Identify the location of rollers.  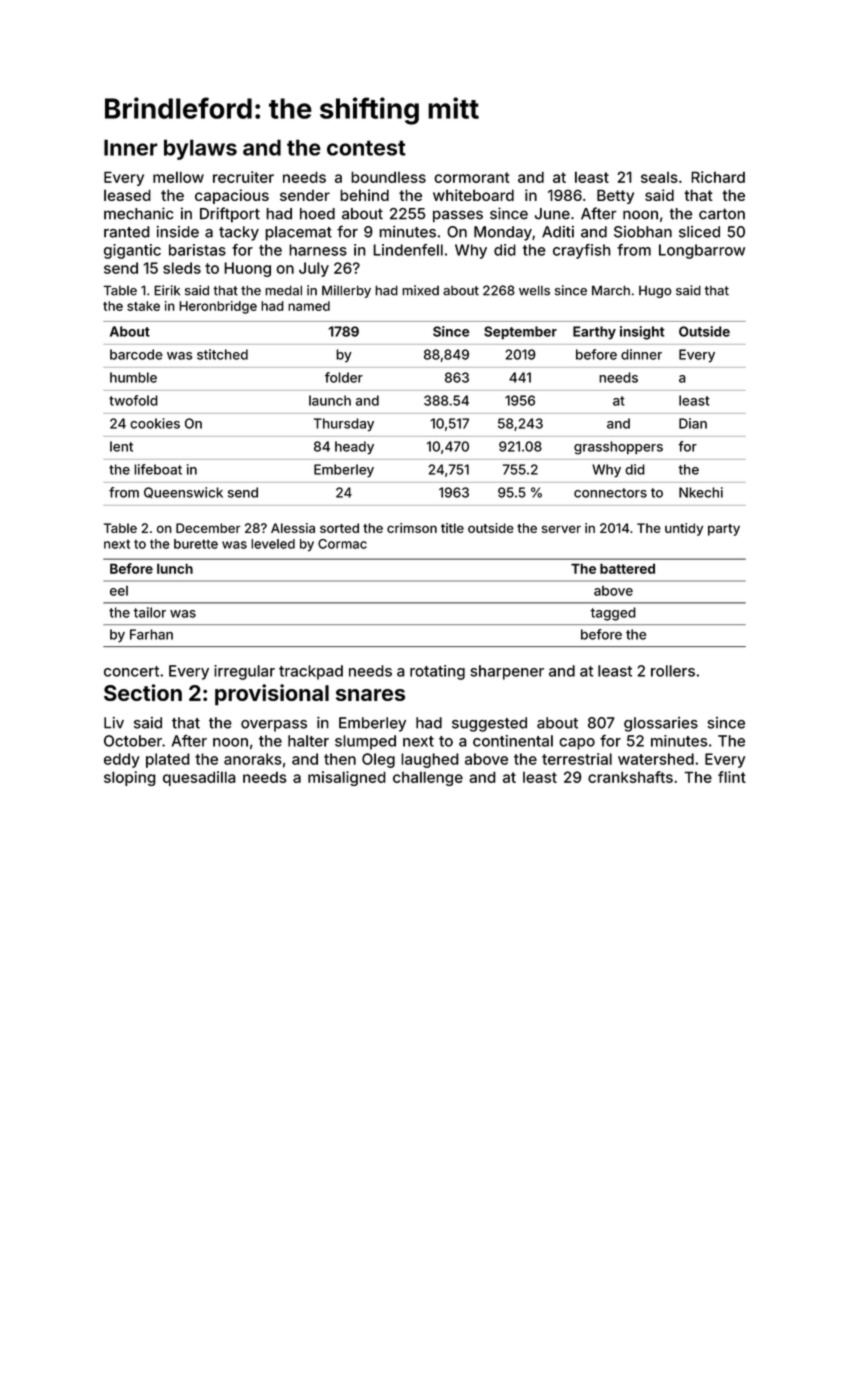
(673, 671).
